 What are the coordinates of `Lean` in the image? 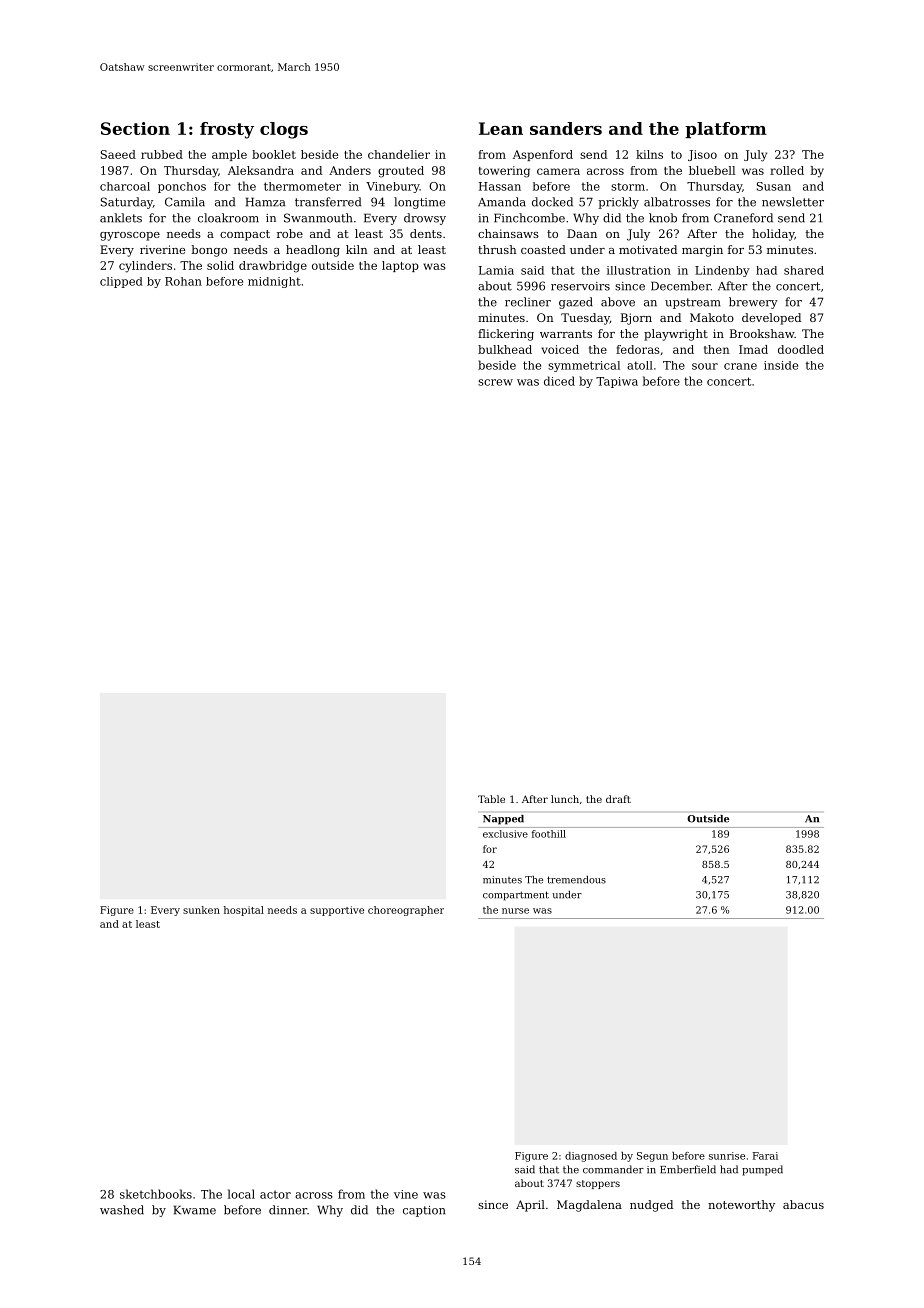 It's located at (501, 128).
